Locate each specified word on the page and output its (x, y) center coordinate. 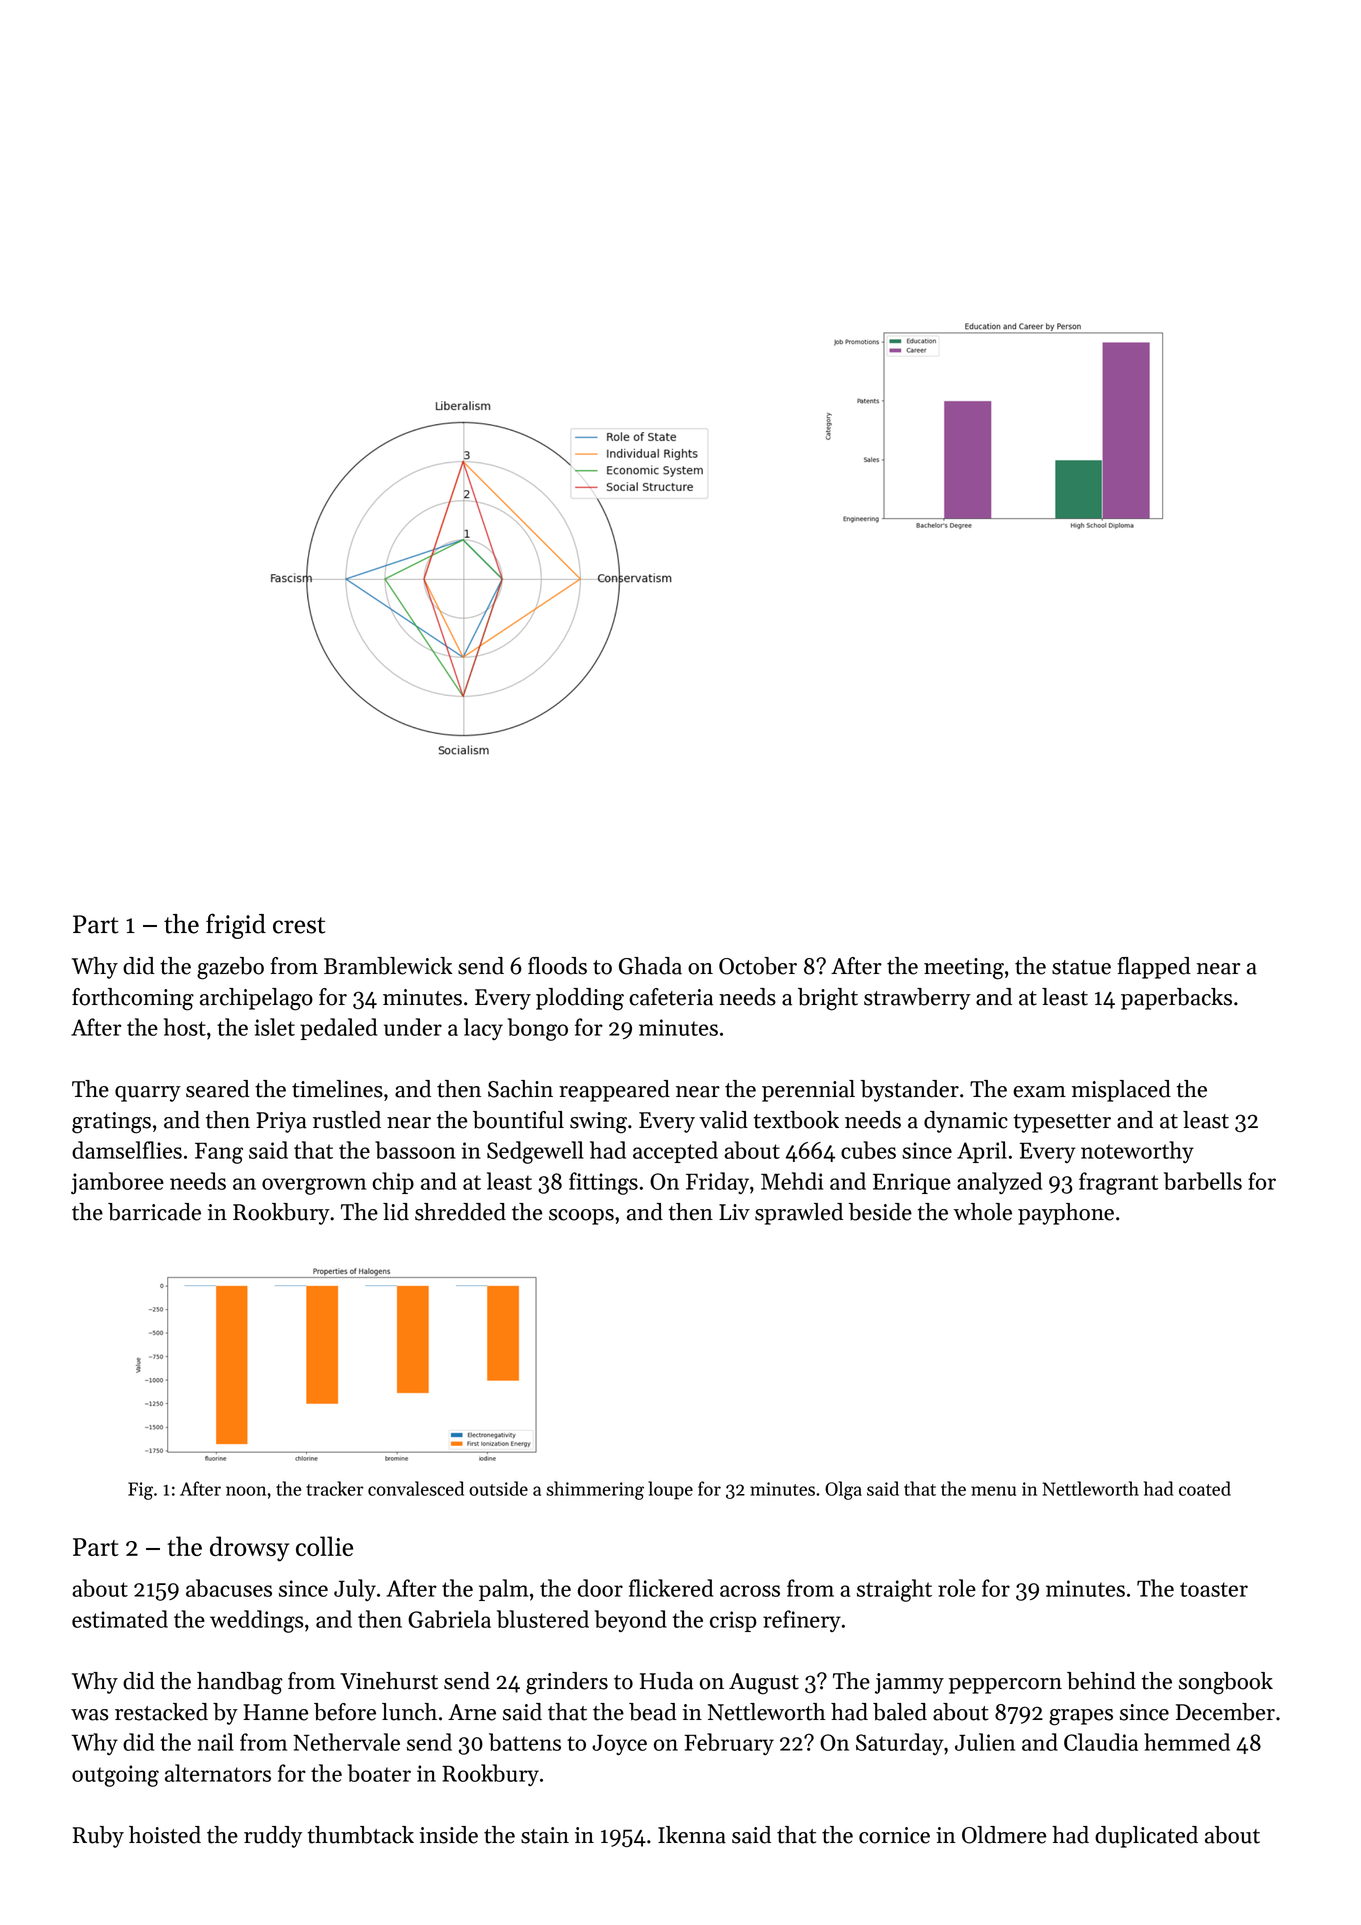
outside (498, 1488)
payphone (1066, 1214)
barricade (154, 1212)
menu (993, 1491)
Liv (734, 1212)
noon (246, 1491)
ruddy (273, 1837)
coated (1205, 1488)
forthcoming (133, 999)
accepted (675, 1152)
